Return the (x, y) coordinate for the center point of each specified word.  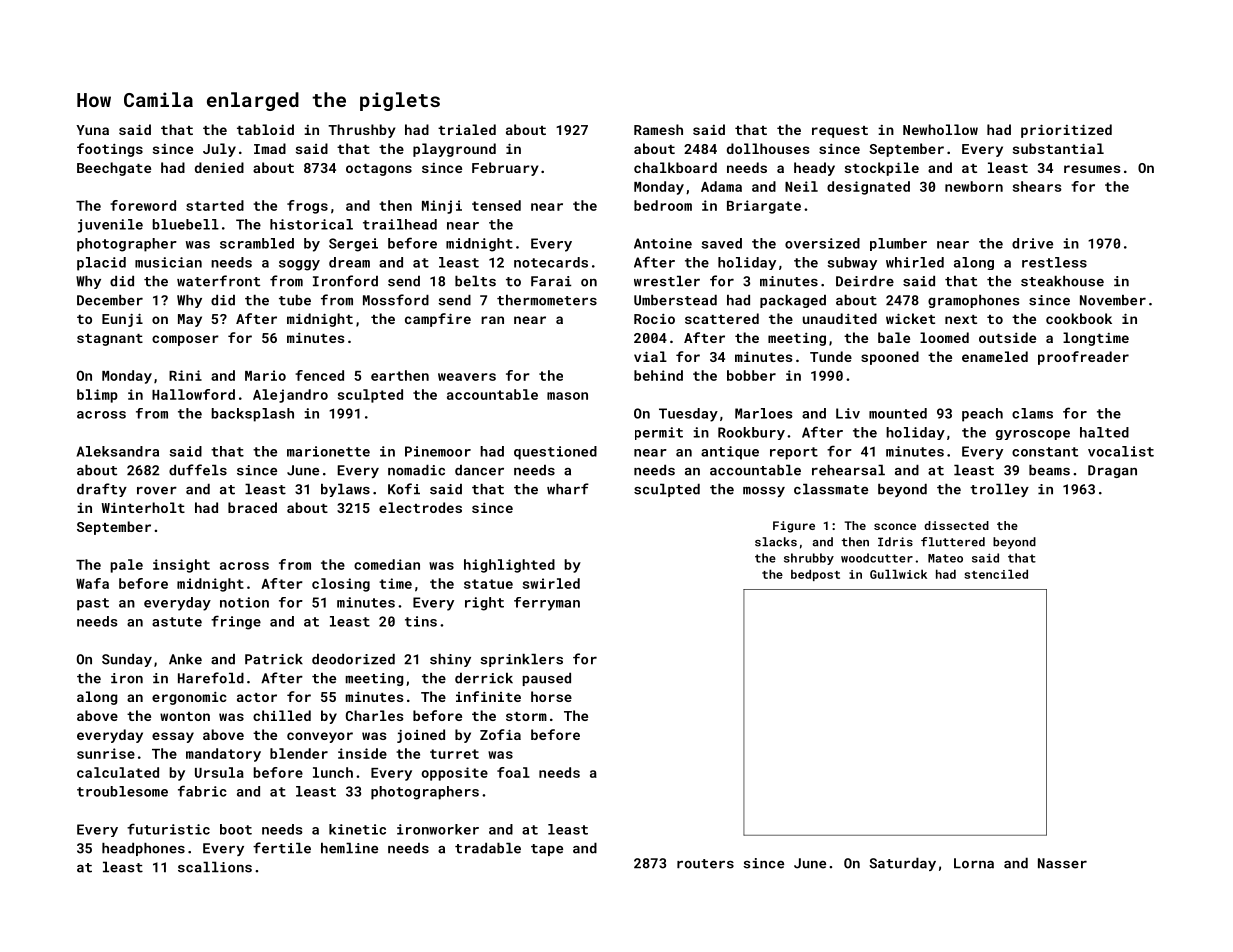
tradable (488, 848)
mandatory (223, 755)
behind (658, 375)
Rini (185, 375)
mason (567, 396)
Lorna (974, 863)
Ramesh (658, 129)
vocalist (1121, 451)
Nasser (1062, 863)
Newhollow (940, 129)
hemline (349, 848)
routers (705, 864)
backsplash (253, 415)
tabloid (265, 129)
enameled (995, 356)
